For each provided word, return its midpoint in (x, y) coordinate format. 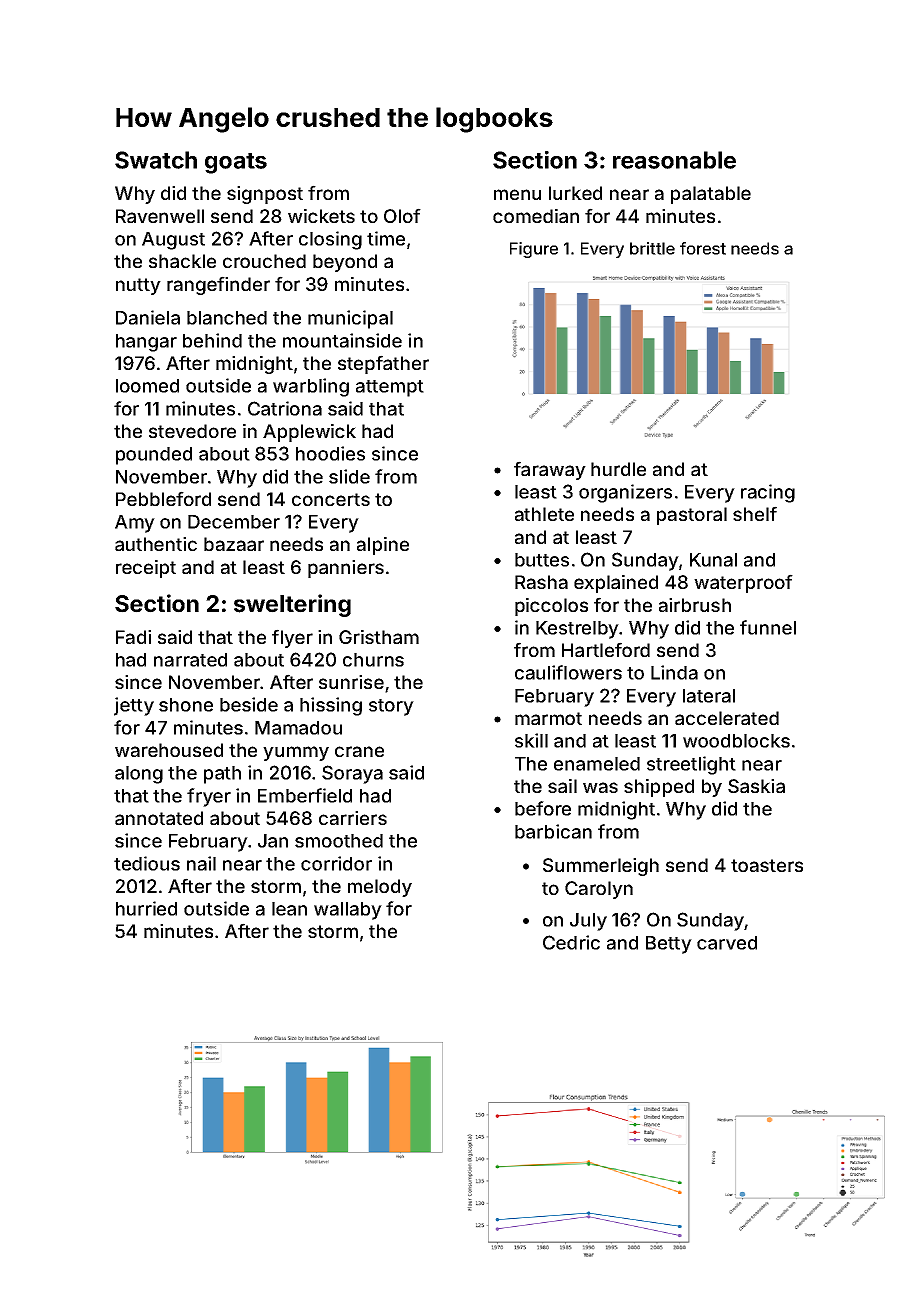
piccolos (551, 607)
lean (289, 909)
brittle (652, 248)
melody (380, 888)
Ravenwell (160, 216)
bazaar (234, 544)
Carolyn (599, 890)
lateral (709, 696)
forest (703, 248)
